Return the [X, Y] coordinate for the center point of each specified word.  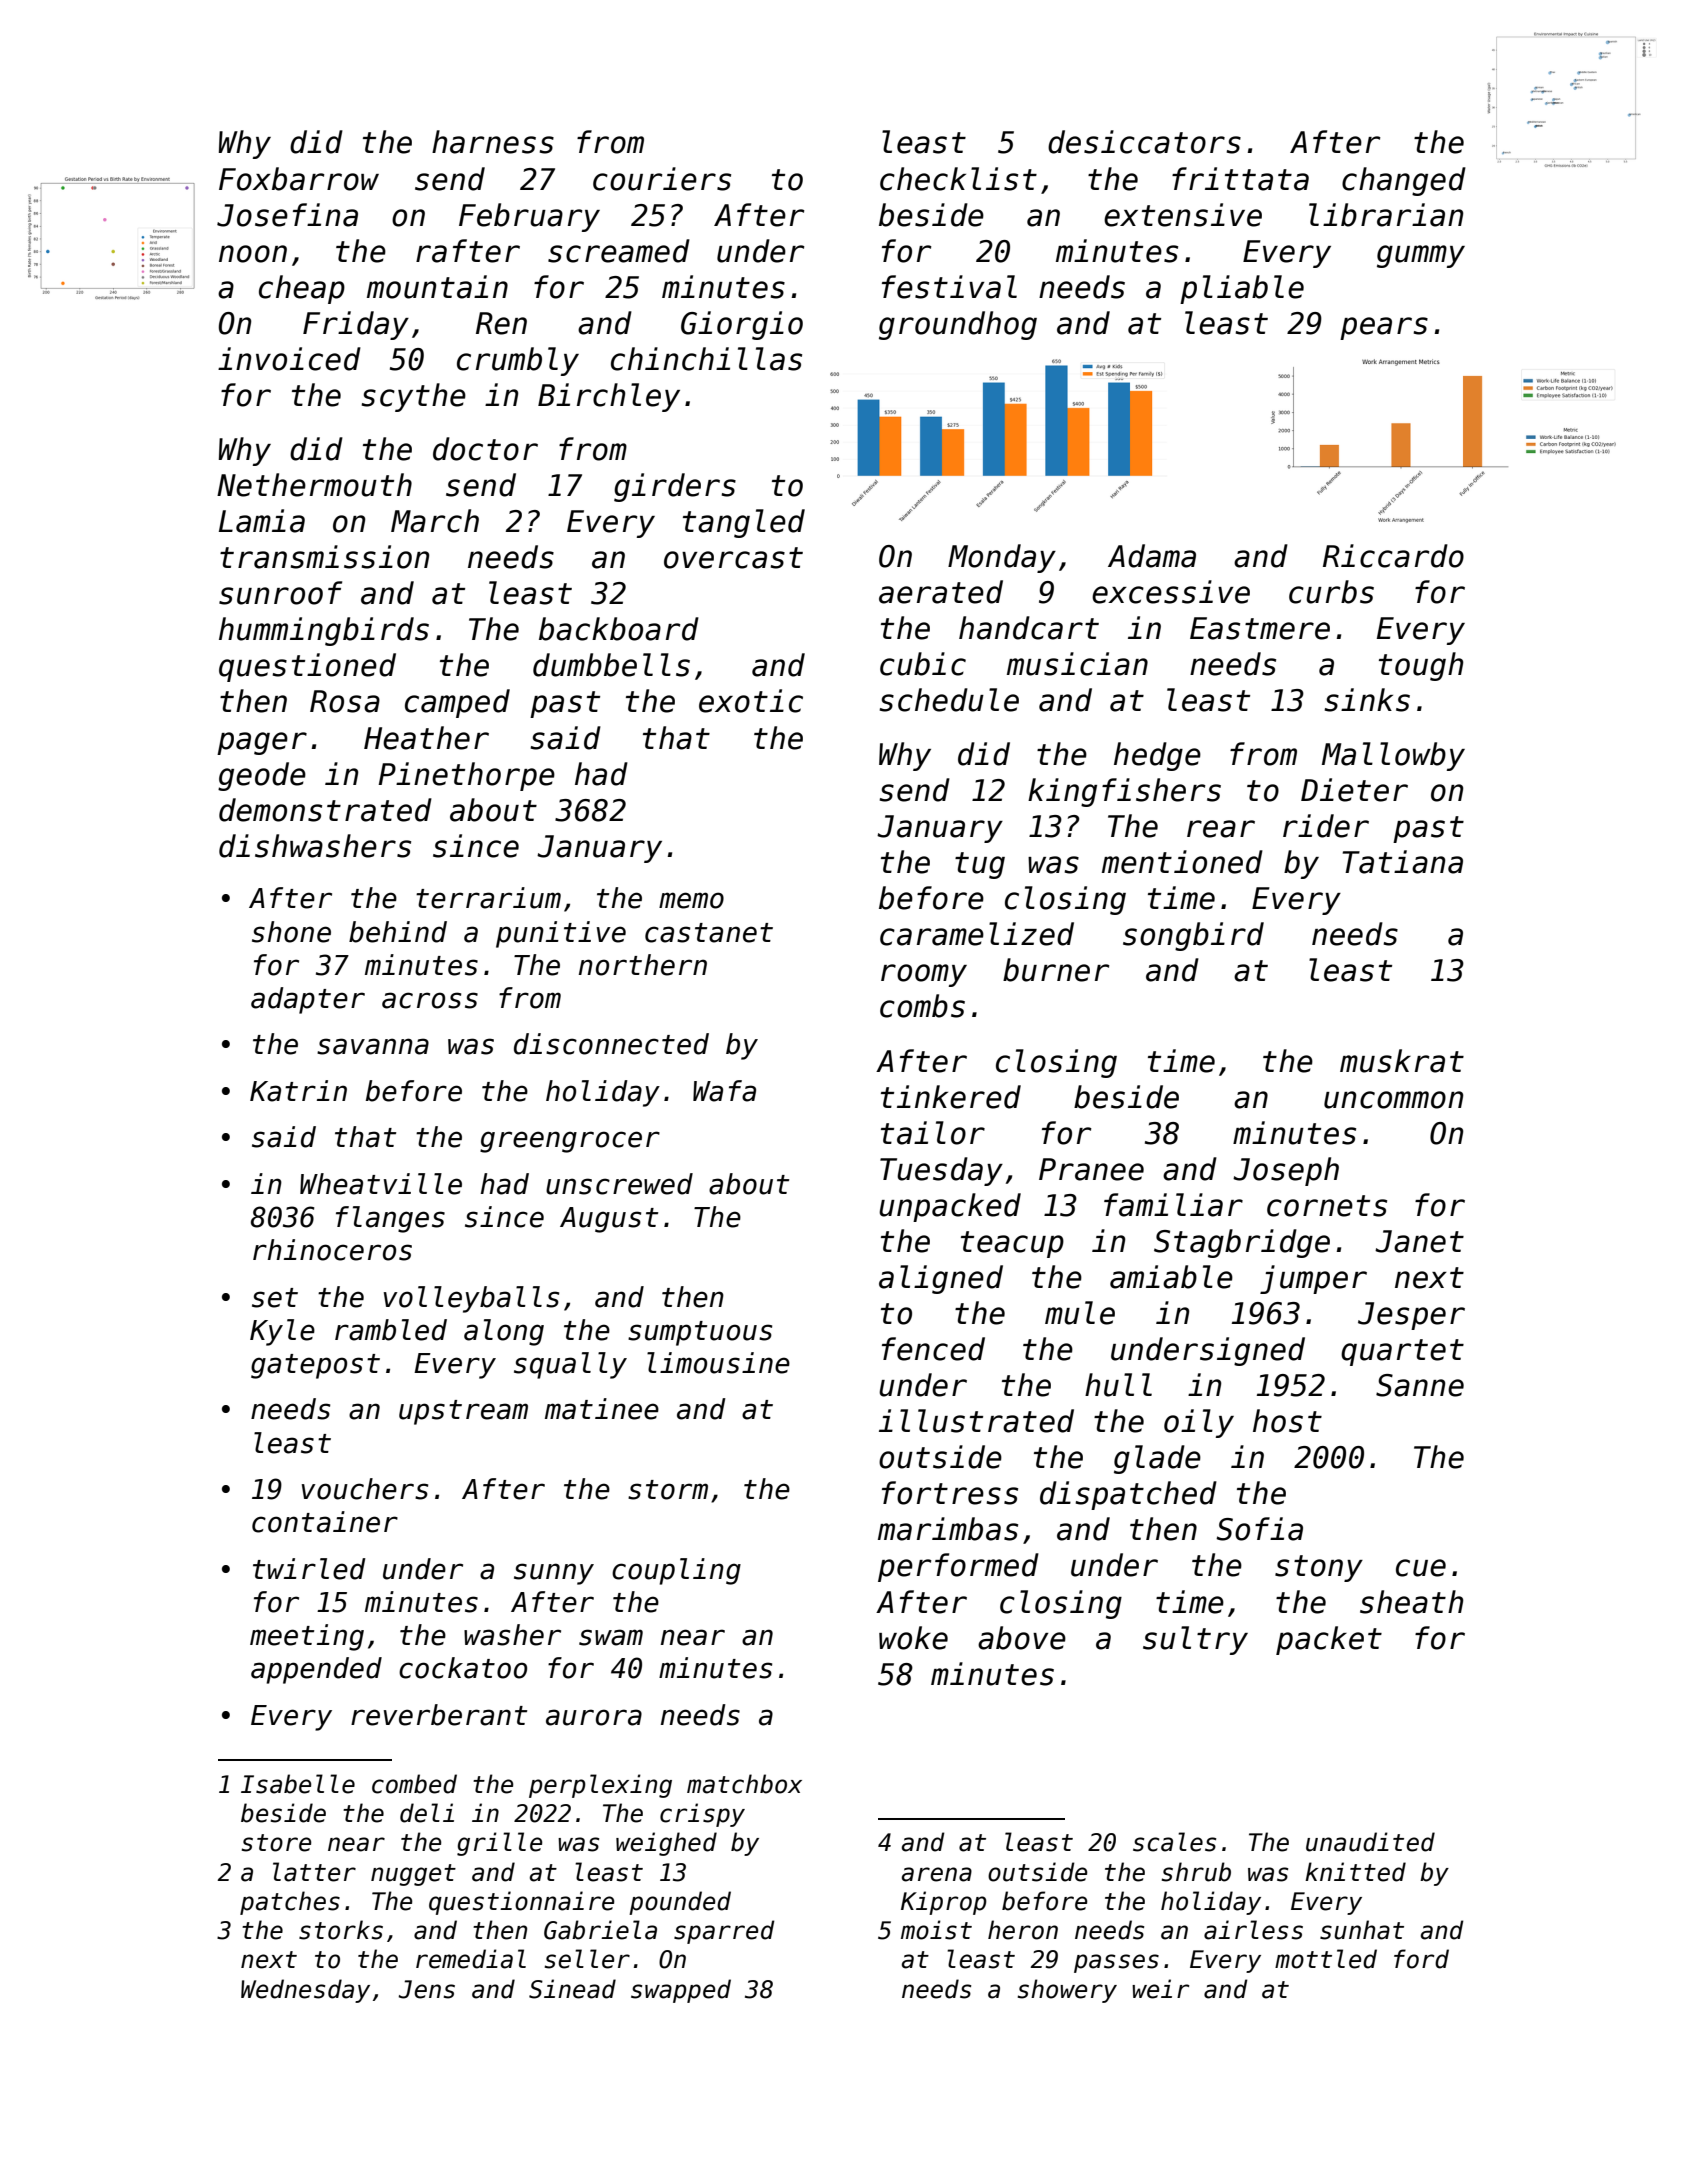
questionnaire [522, 1903]
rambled [391, 1330]
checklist [958, 179]
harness [493, 142]
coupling [676, 1571]
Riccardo [1393, 556]
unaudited [1370, 1842]
